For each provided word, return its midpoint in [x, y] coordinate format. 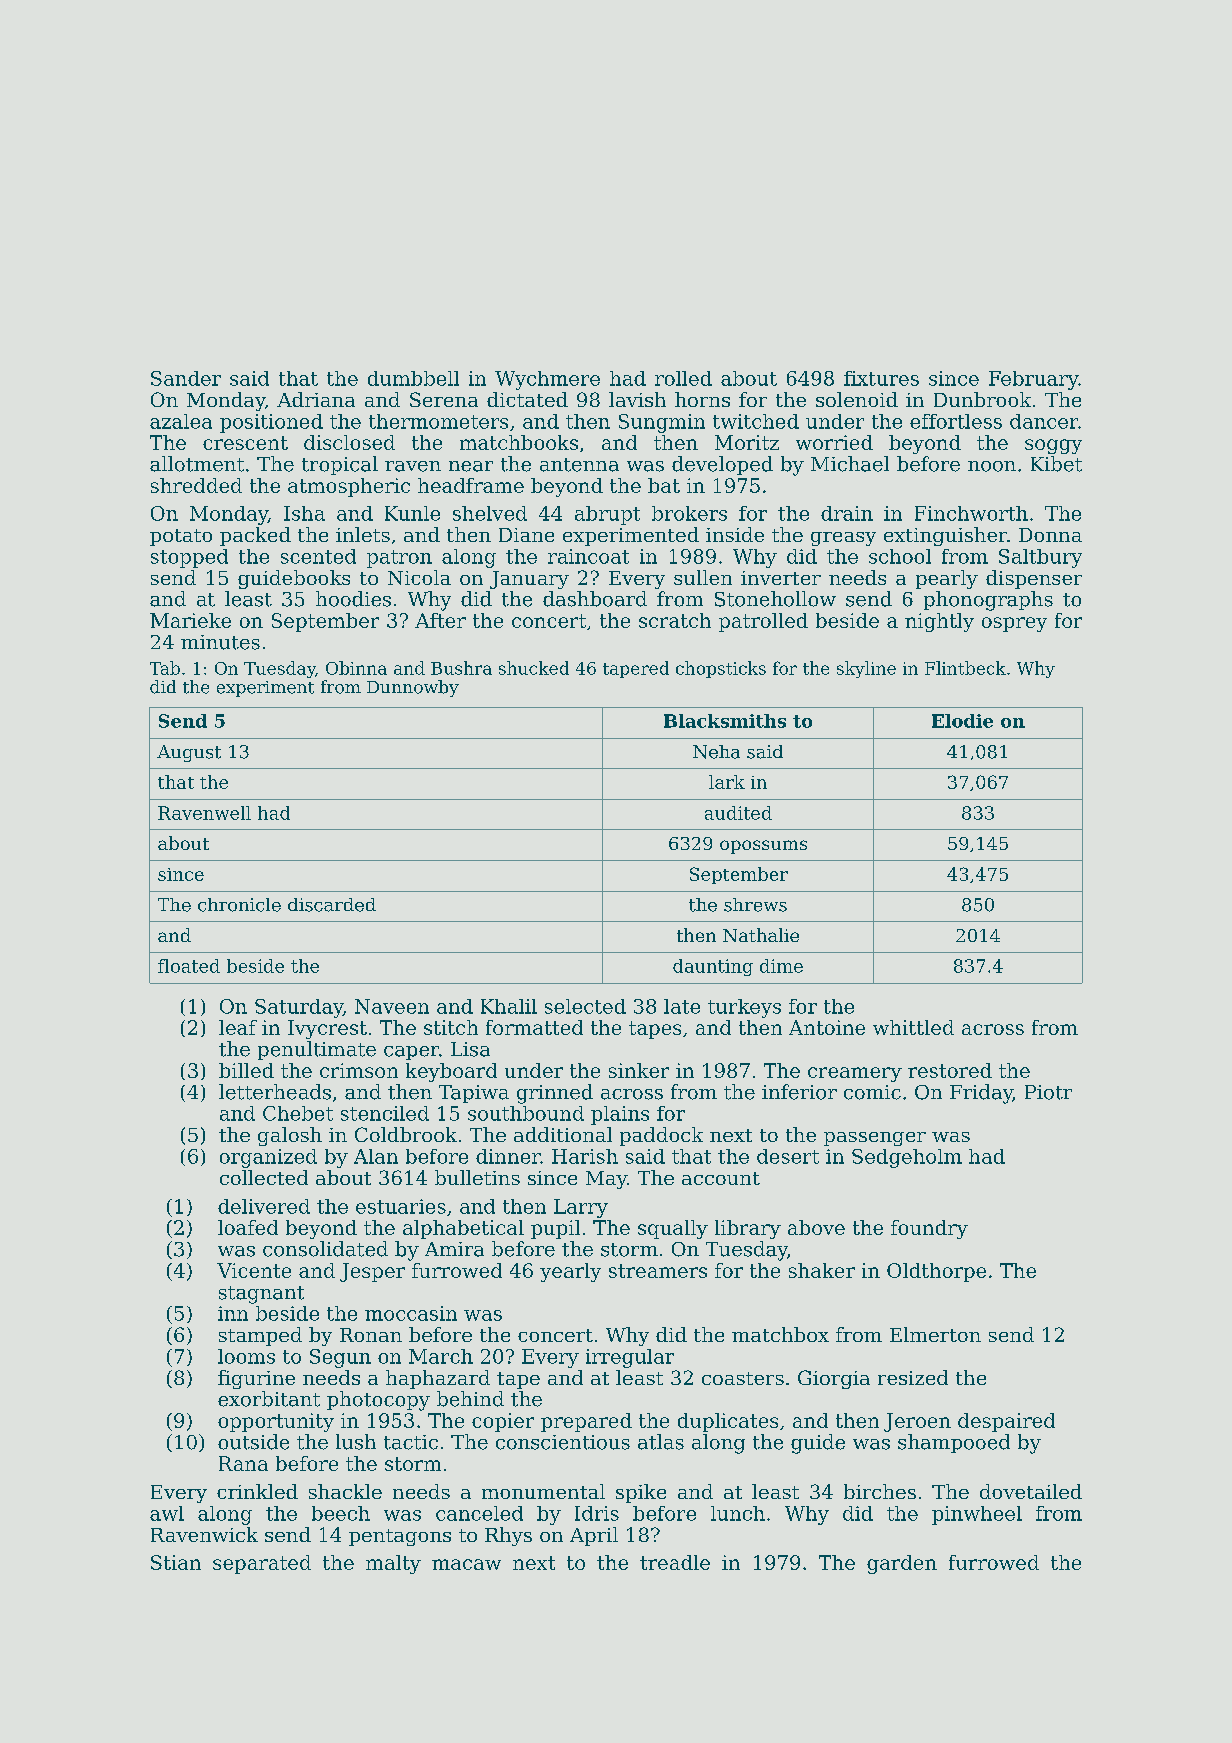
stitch [451, 1027]
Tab [165, 668]
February [1033, 380]
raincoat [588, 556]
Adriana [316, 399]
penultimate [317, 1050]
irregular [630, 1358]
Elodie [962, 721]
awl [167, 1513]
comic [872, 1092]
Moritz [747, 442]
